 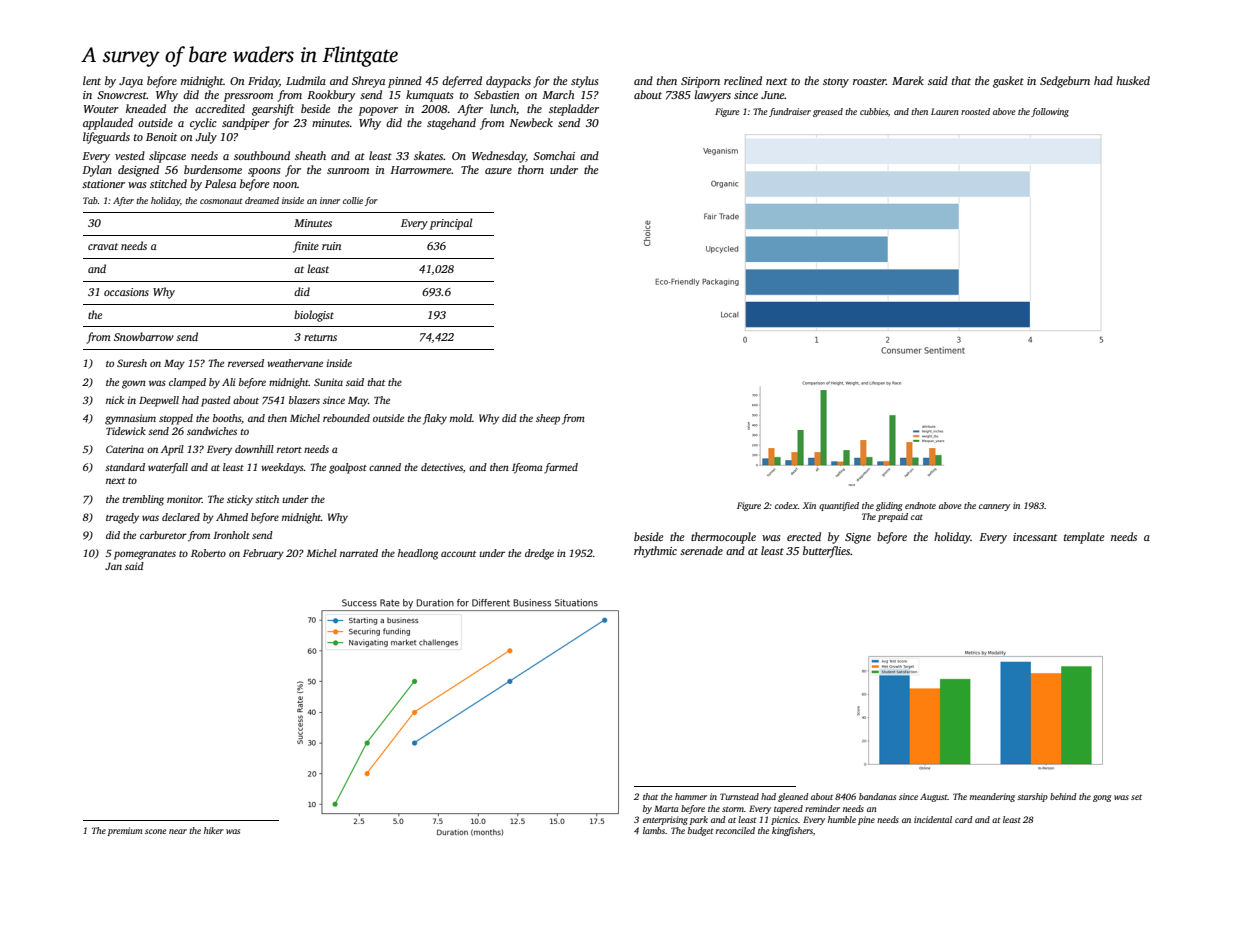 What do you see at coordinates (90, 200) in the image?
I see `Tab` at bounding box center [90, 200].
